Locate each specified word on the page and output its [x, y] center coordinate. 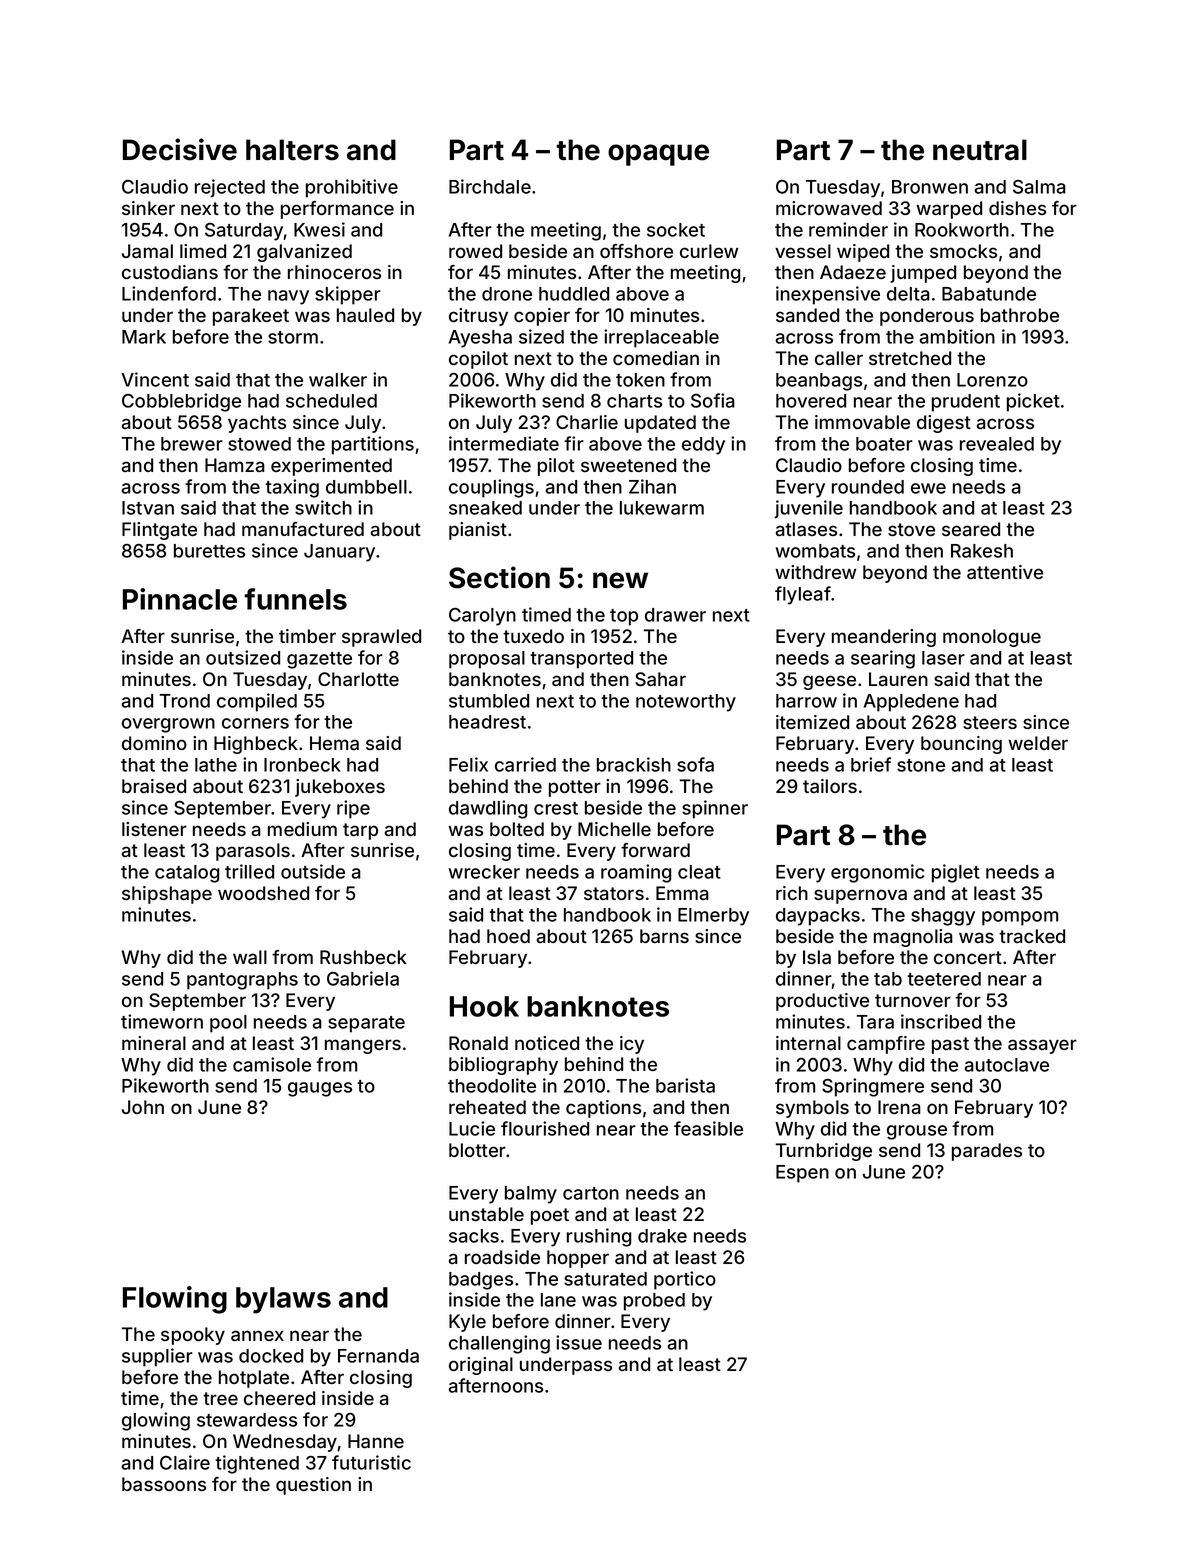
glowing [156, 1421]
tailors [830, 786]
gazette [319, 660]
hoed [508, 936]
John [143, 1107]
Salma [1039, 187]
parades [987, 1152]
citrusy [478, 317]
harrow [806, 701]
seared [971, 529]
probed [654, 1302]
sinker [148, 208]
